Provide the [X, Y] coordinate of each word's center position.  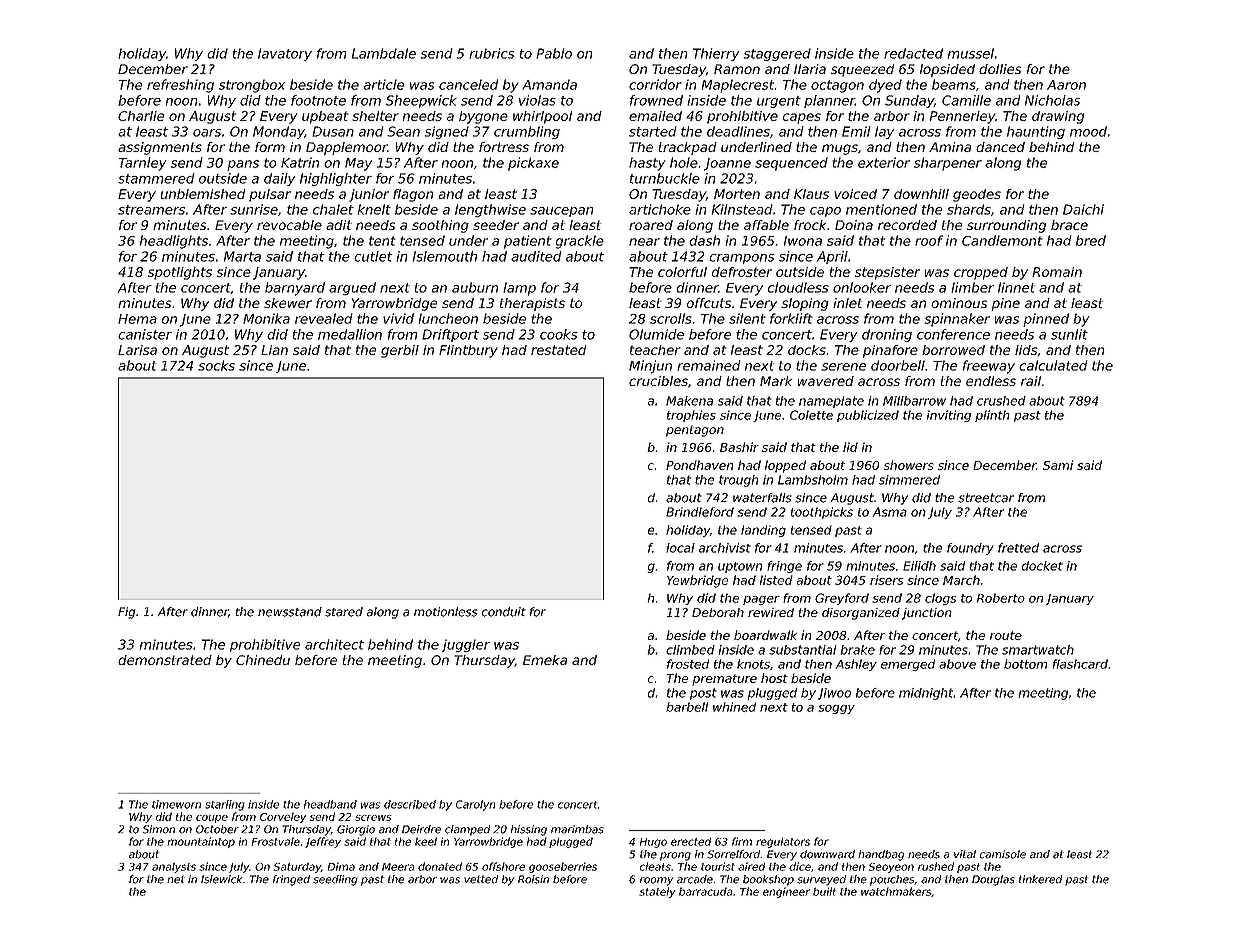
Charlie [141, 116]
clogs [940, 599]
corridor [655, 84]
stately [657, 892]
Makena [689, 401]
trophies [691, 416]
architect [334, 644]
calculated [1053, 365]
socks [216, 365]
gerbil [400, 351]
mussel [971, 53]
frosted [688, 664]
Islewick [221, 879]
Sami [1058, 465]
